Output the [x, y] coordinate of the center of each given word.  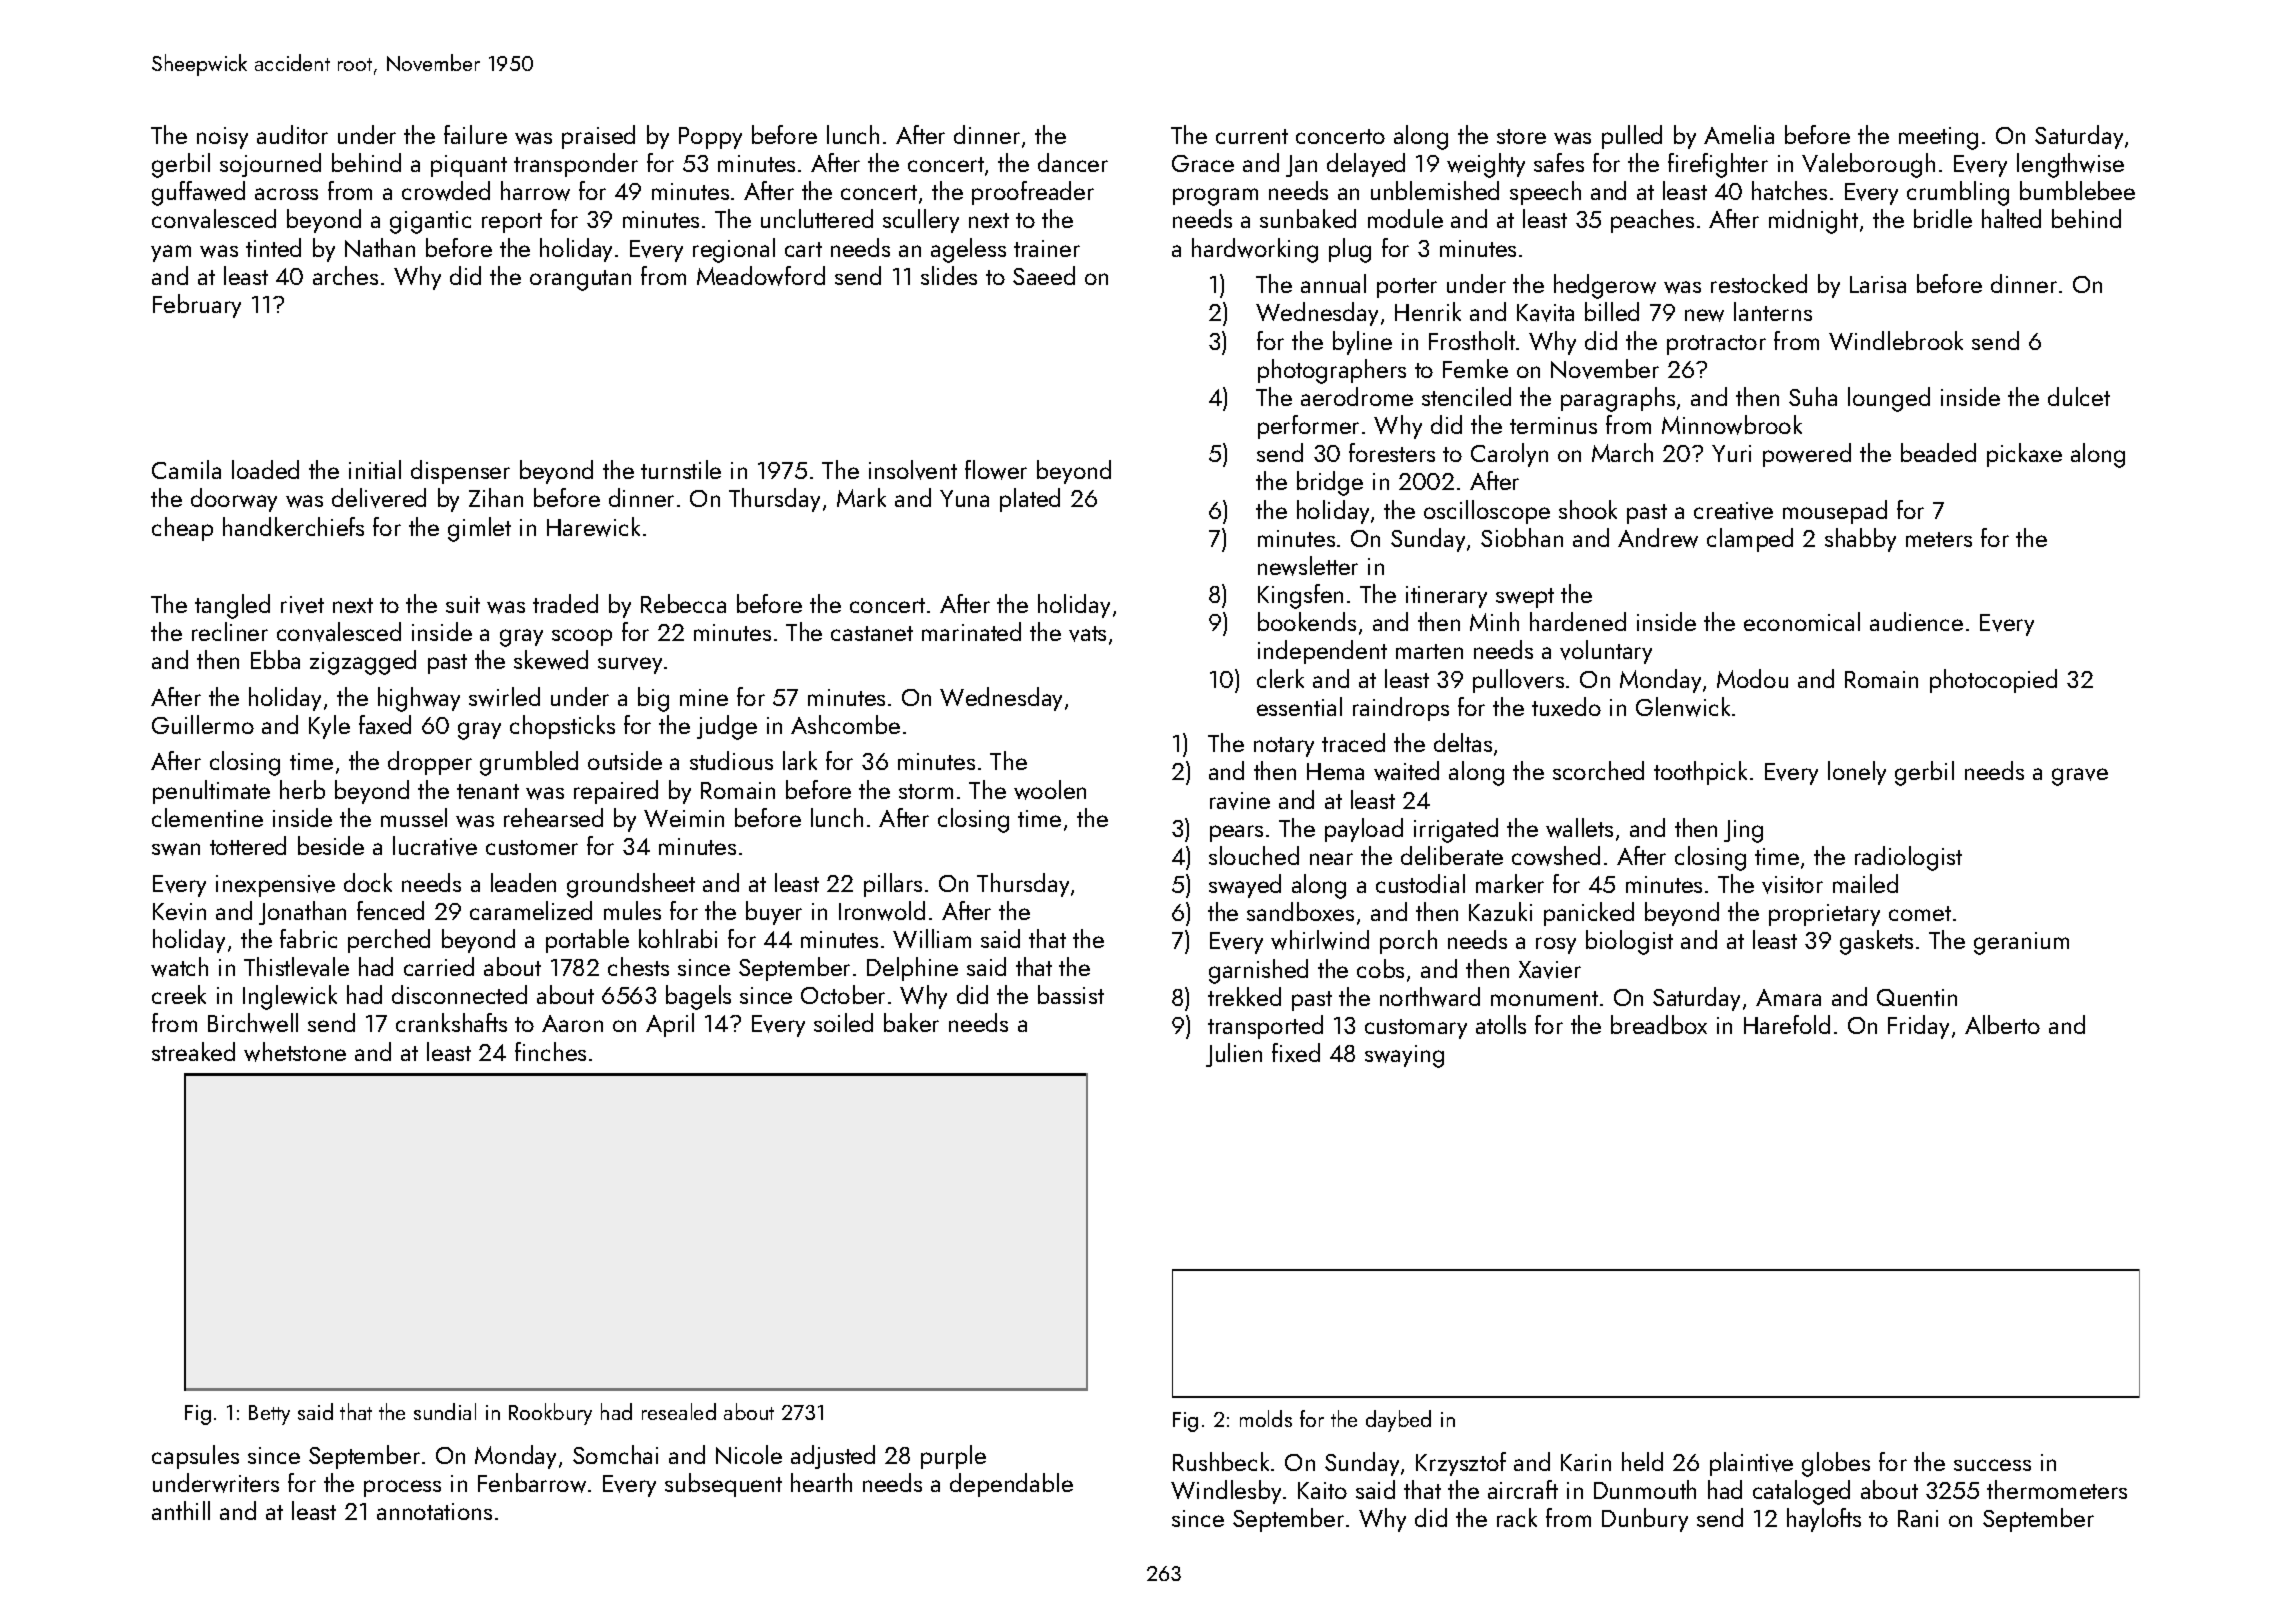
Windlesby [1226, 1492]
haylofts [1824, 1520]
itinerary [1446, 597]
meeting [1938, 138]
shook [1588, 509]
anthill [181, 1510]
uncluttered [817, 218]
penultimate [211, 792]
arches [345, 275]
